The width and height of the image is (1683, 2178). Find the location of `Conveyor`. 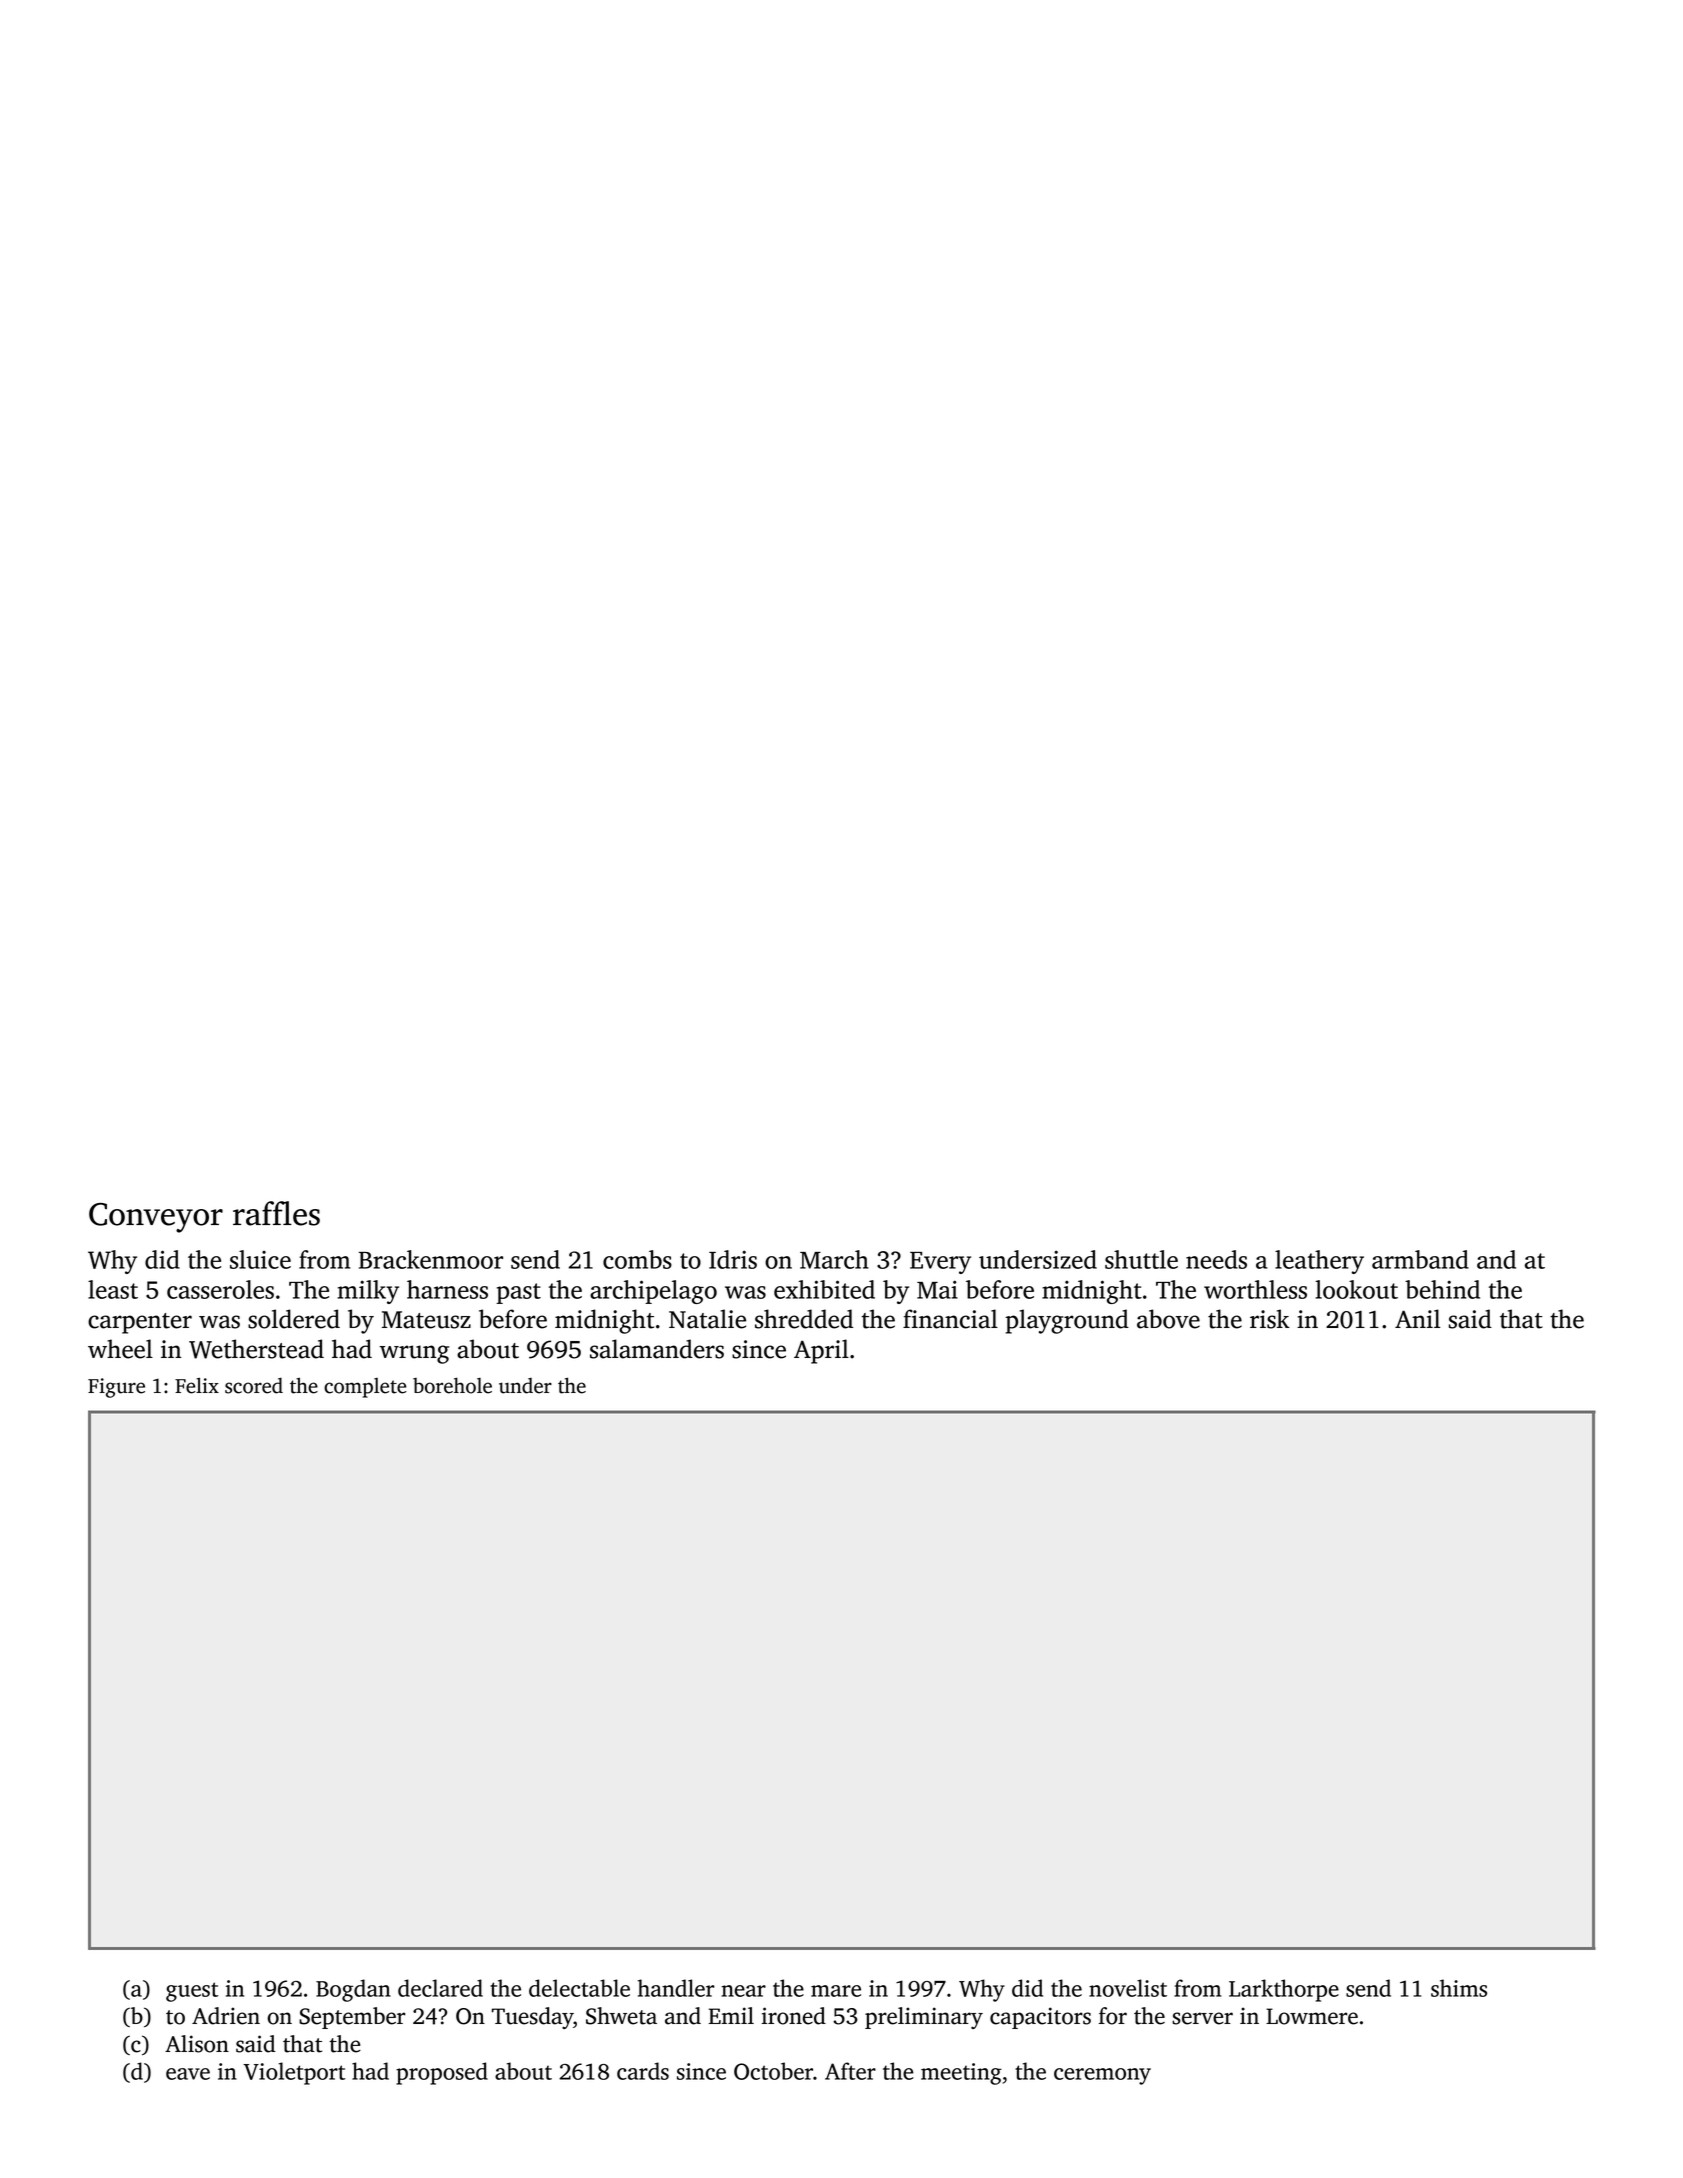

Conveyor is located at coordinates (156, 1218).
